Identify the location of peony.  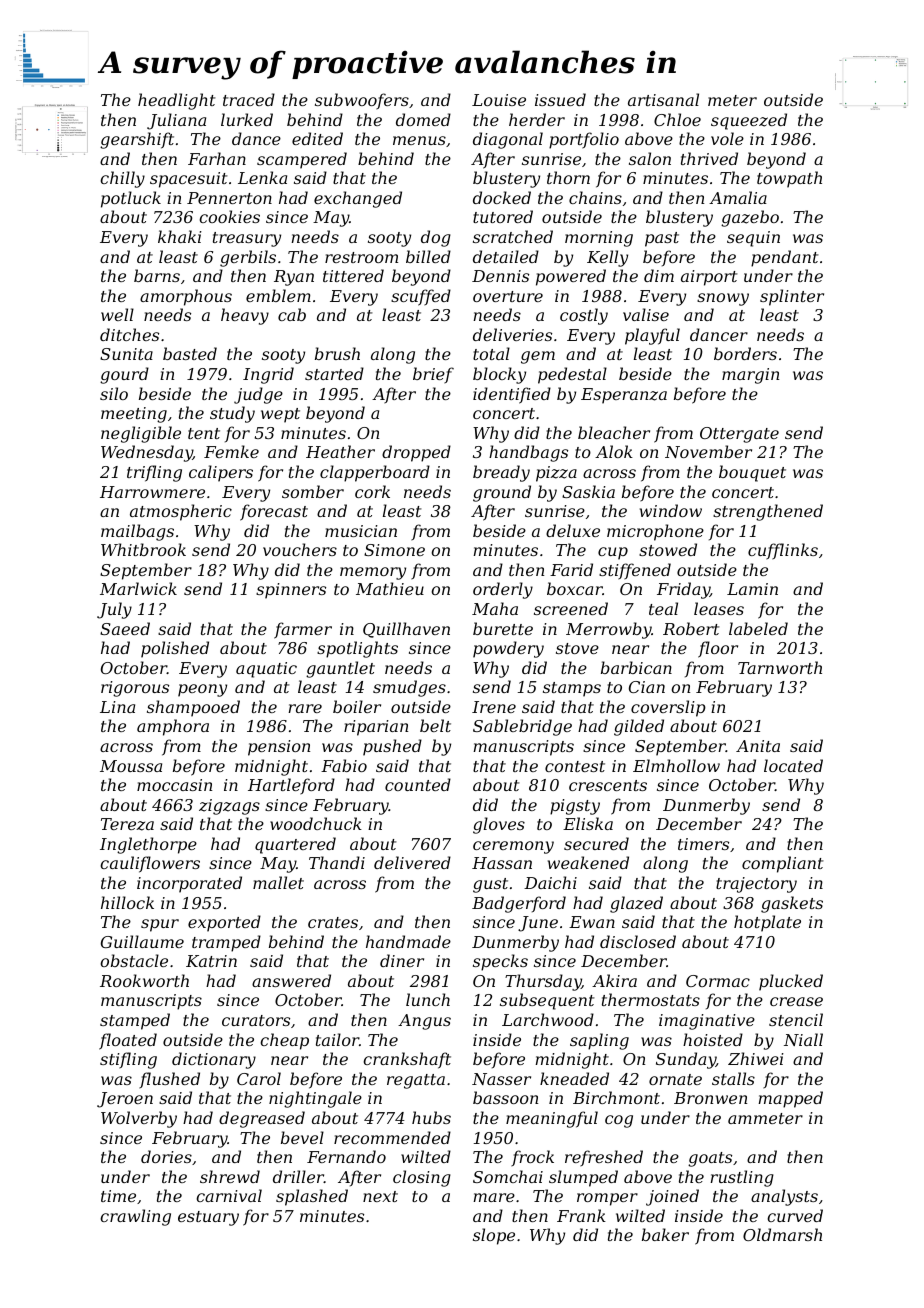
(202, 690).
